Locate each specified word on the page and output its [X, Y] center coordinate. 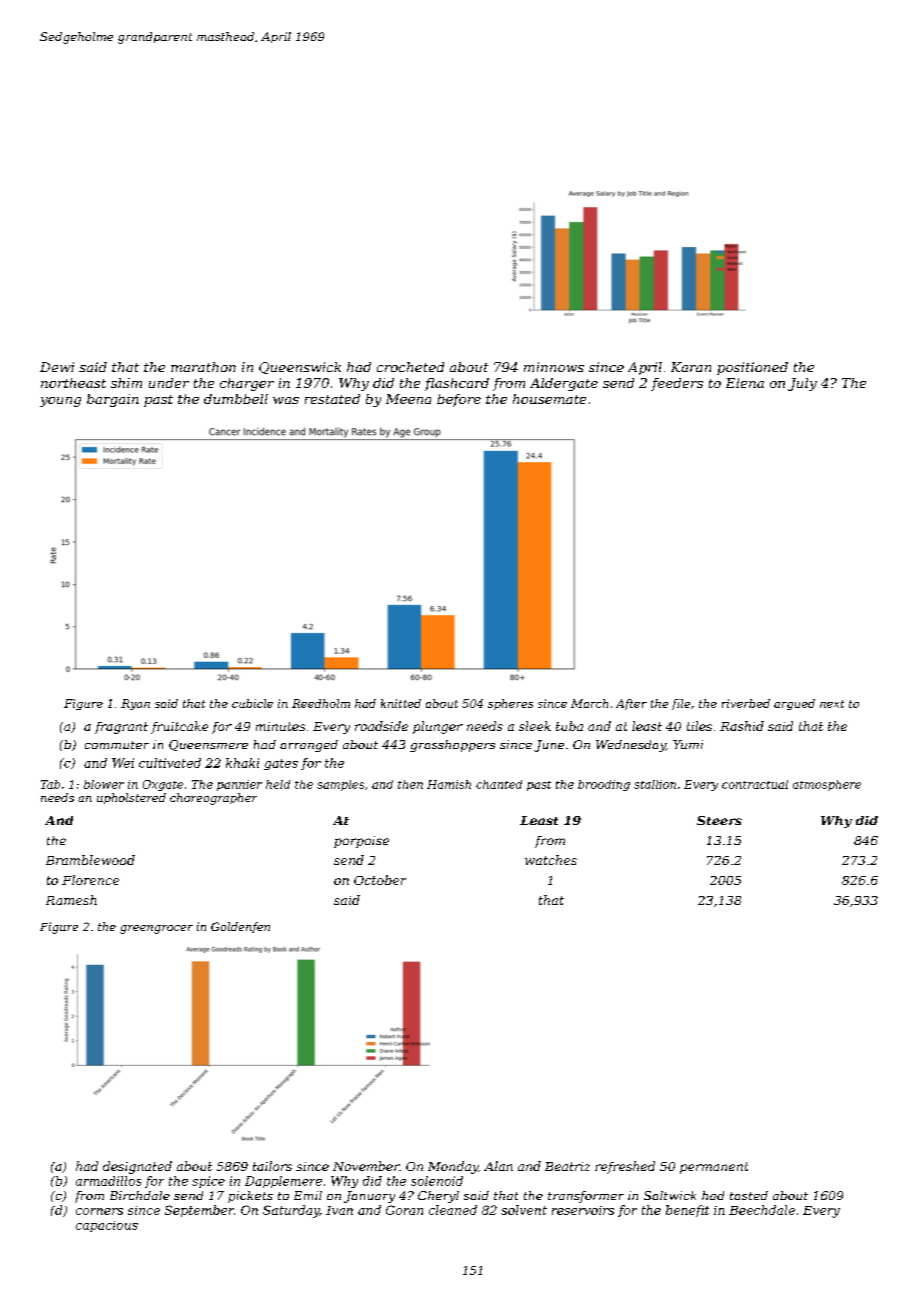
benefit [687, 1211]
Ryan [135, 704]
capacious [107, 1226]
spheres [510, 704]
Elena [745, 383]
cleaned [453, 1210]
